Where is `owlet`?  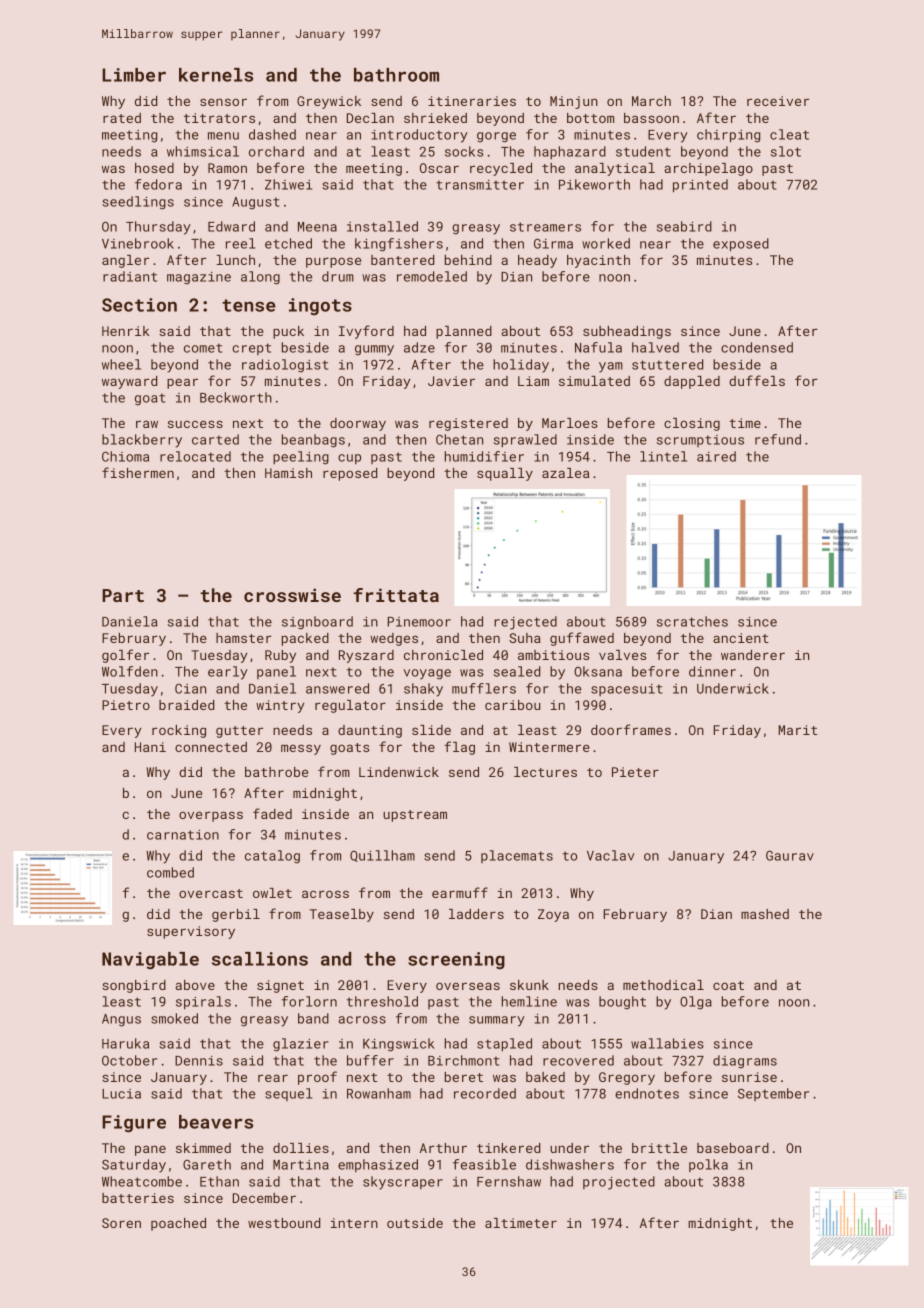
owlet is located at coordinates (272, 893).
